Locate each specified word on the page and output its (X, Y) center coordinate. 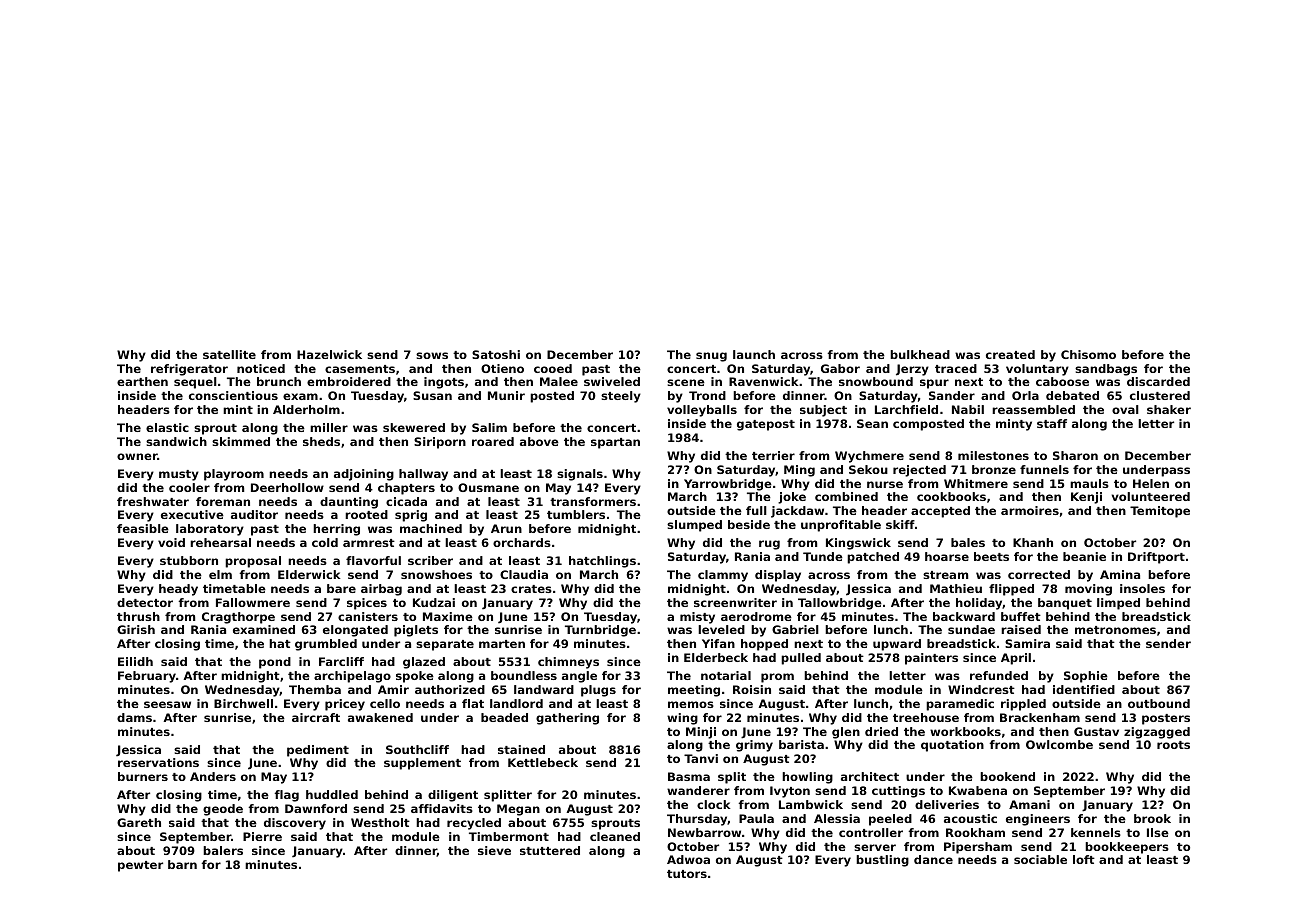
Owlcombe (1059, 744)
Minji (701, 733)
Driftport (1156, 558)
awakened (380, 717)
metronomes (1115, 630)
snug (711, 357)
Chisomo (1088, 354)
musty (179, 475)
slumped (694, 526)
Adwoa (688, 859)
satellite (229, 354)
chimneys (568, 663)
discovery (295, 824)
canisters (368, 616)
